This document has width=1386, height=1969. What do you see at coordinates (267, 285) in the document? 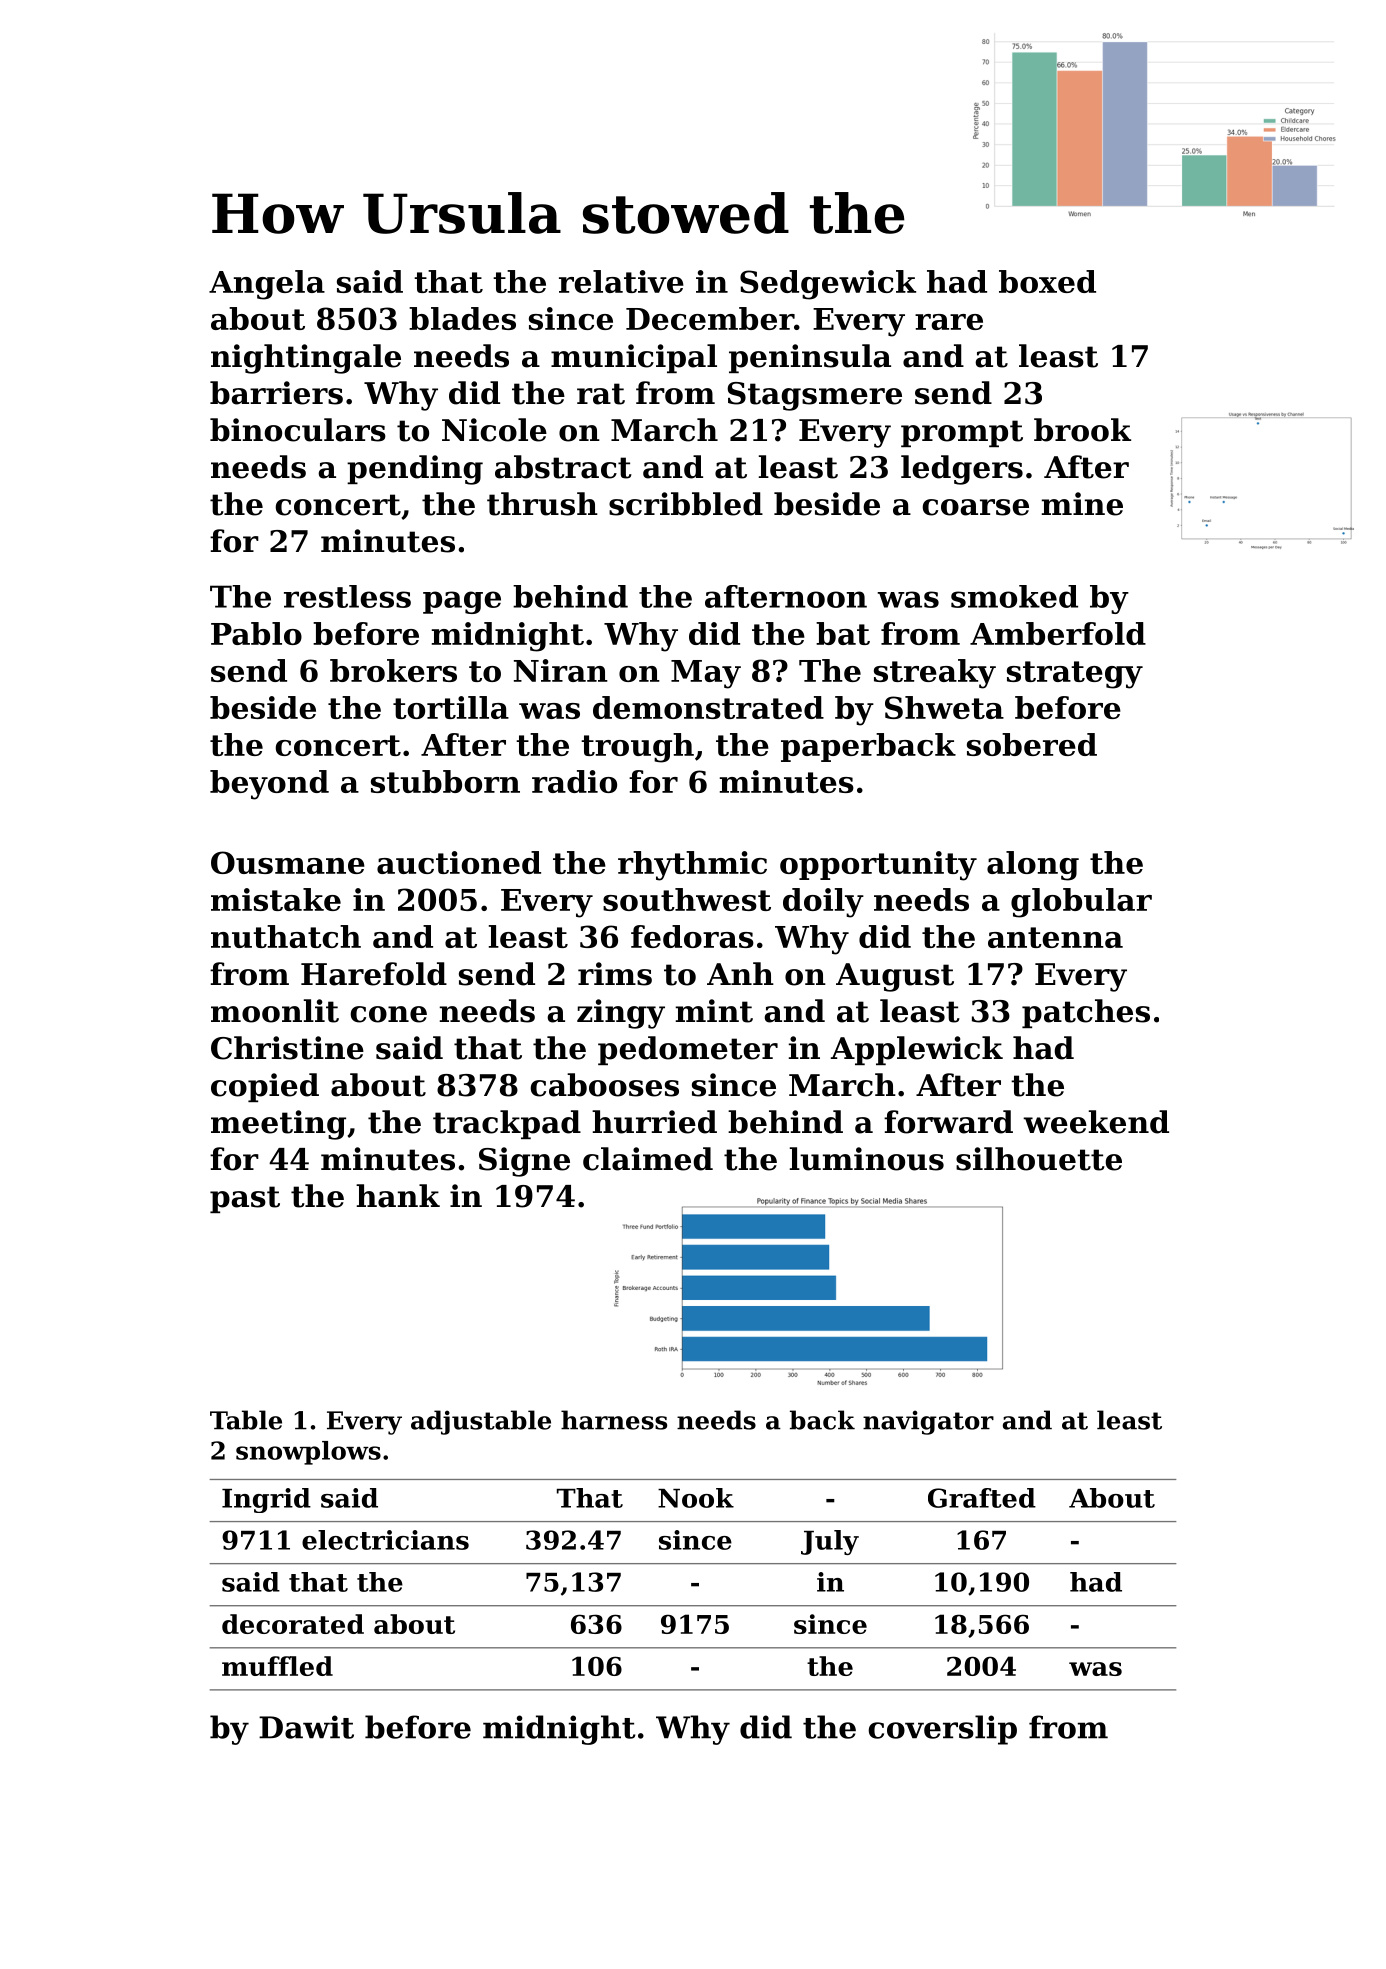
I see `Angela` at bounding box center [267, 285].
